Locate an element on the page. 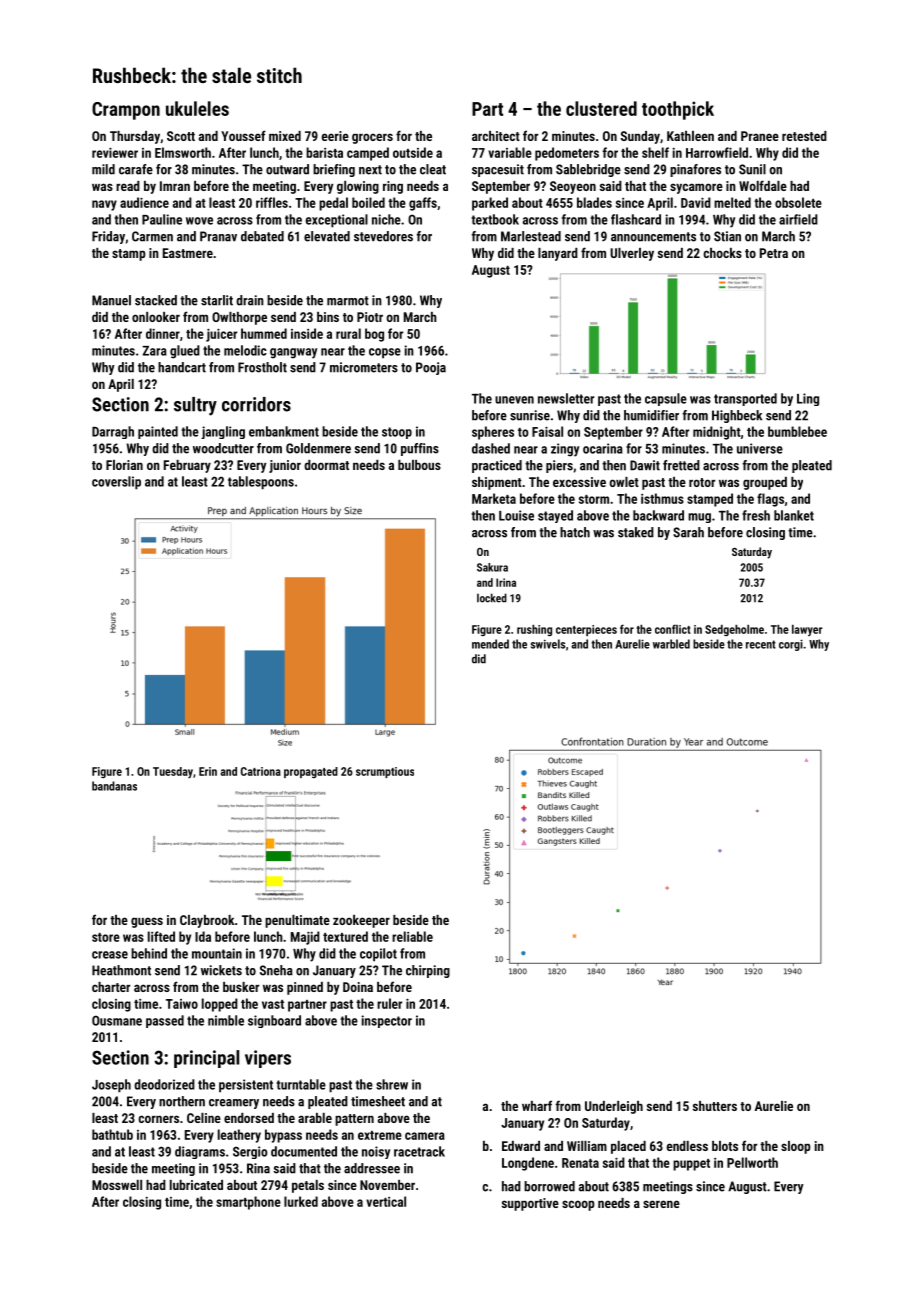 This image has height=1308, width=924. fresh is located at coordinates (756, 515).
